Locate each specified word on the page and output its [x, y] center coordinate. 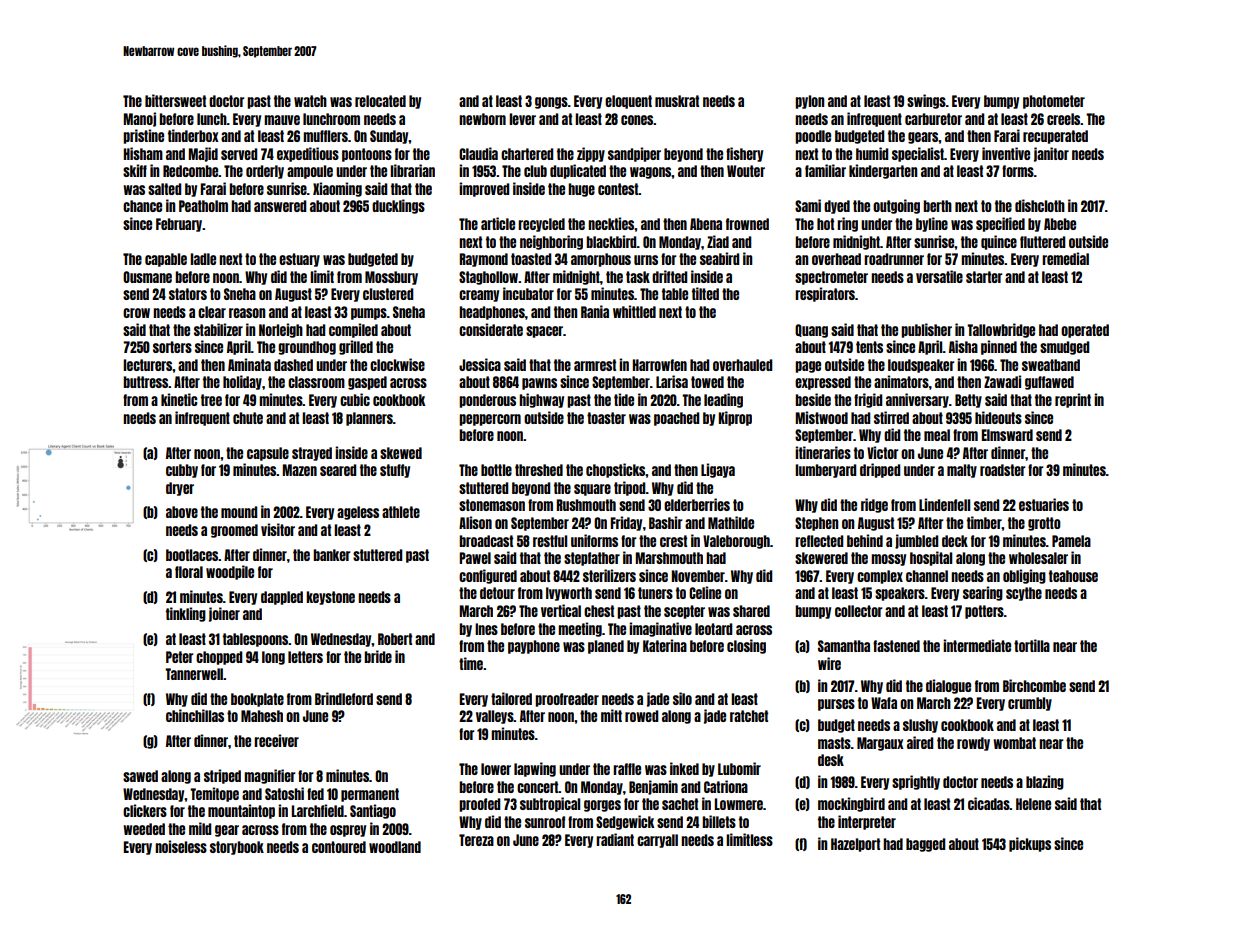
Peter [179, 657]
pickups [1030, 844]
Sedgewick [625, 822]
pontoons [367, 155]
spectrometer [831, 278]
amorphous [601, 260]
